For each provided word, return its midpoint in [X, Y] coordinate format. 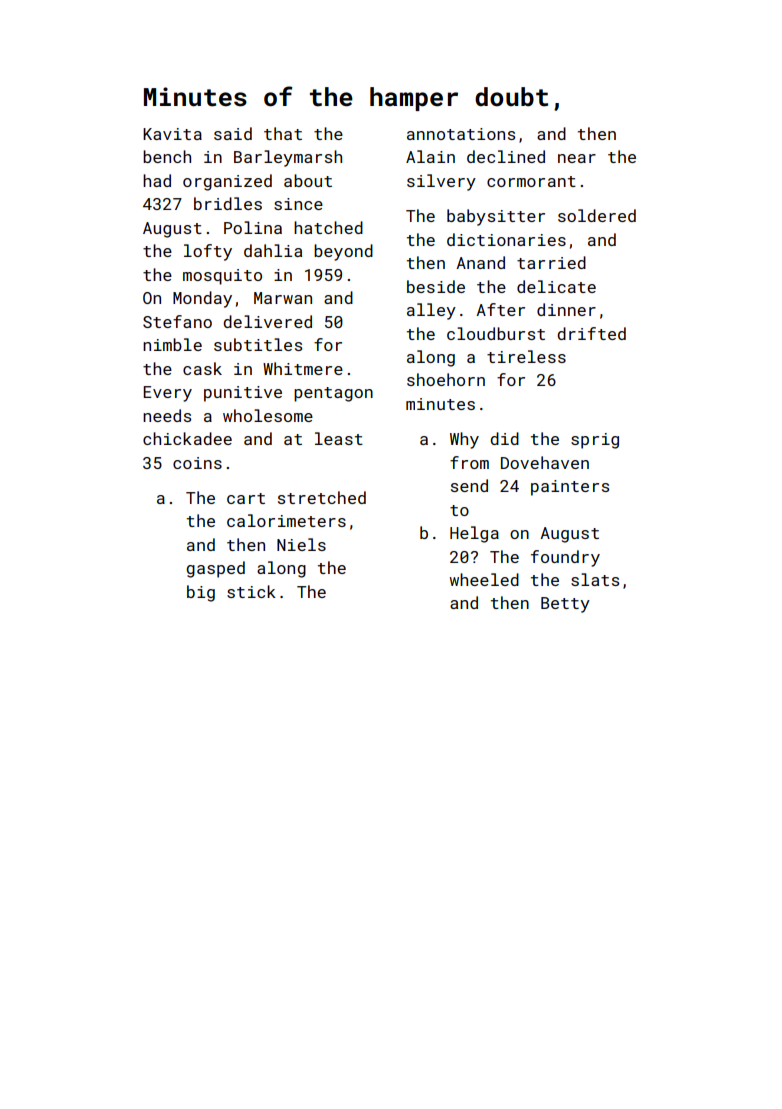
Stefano [177, 321]
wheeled [484, 579]
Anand [480, 262]
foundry [565, 558]
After [500, 309]
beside [436, 286]
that [283, 133]
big [201, 593]
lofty [208, 252]
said [233, 133]
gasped [215, 569]
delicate [556, 286]
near [577, 158]
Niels [301, 544]
